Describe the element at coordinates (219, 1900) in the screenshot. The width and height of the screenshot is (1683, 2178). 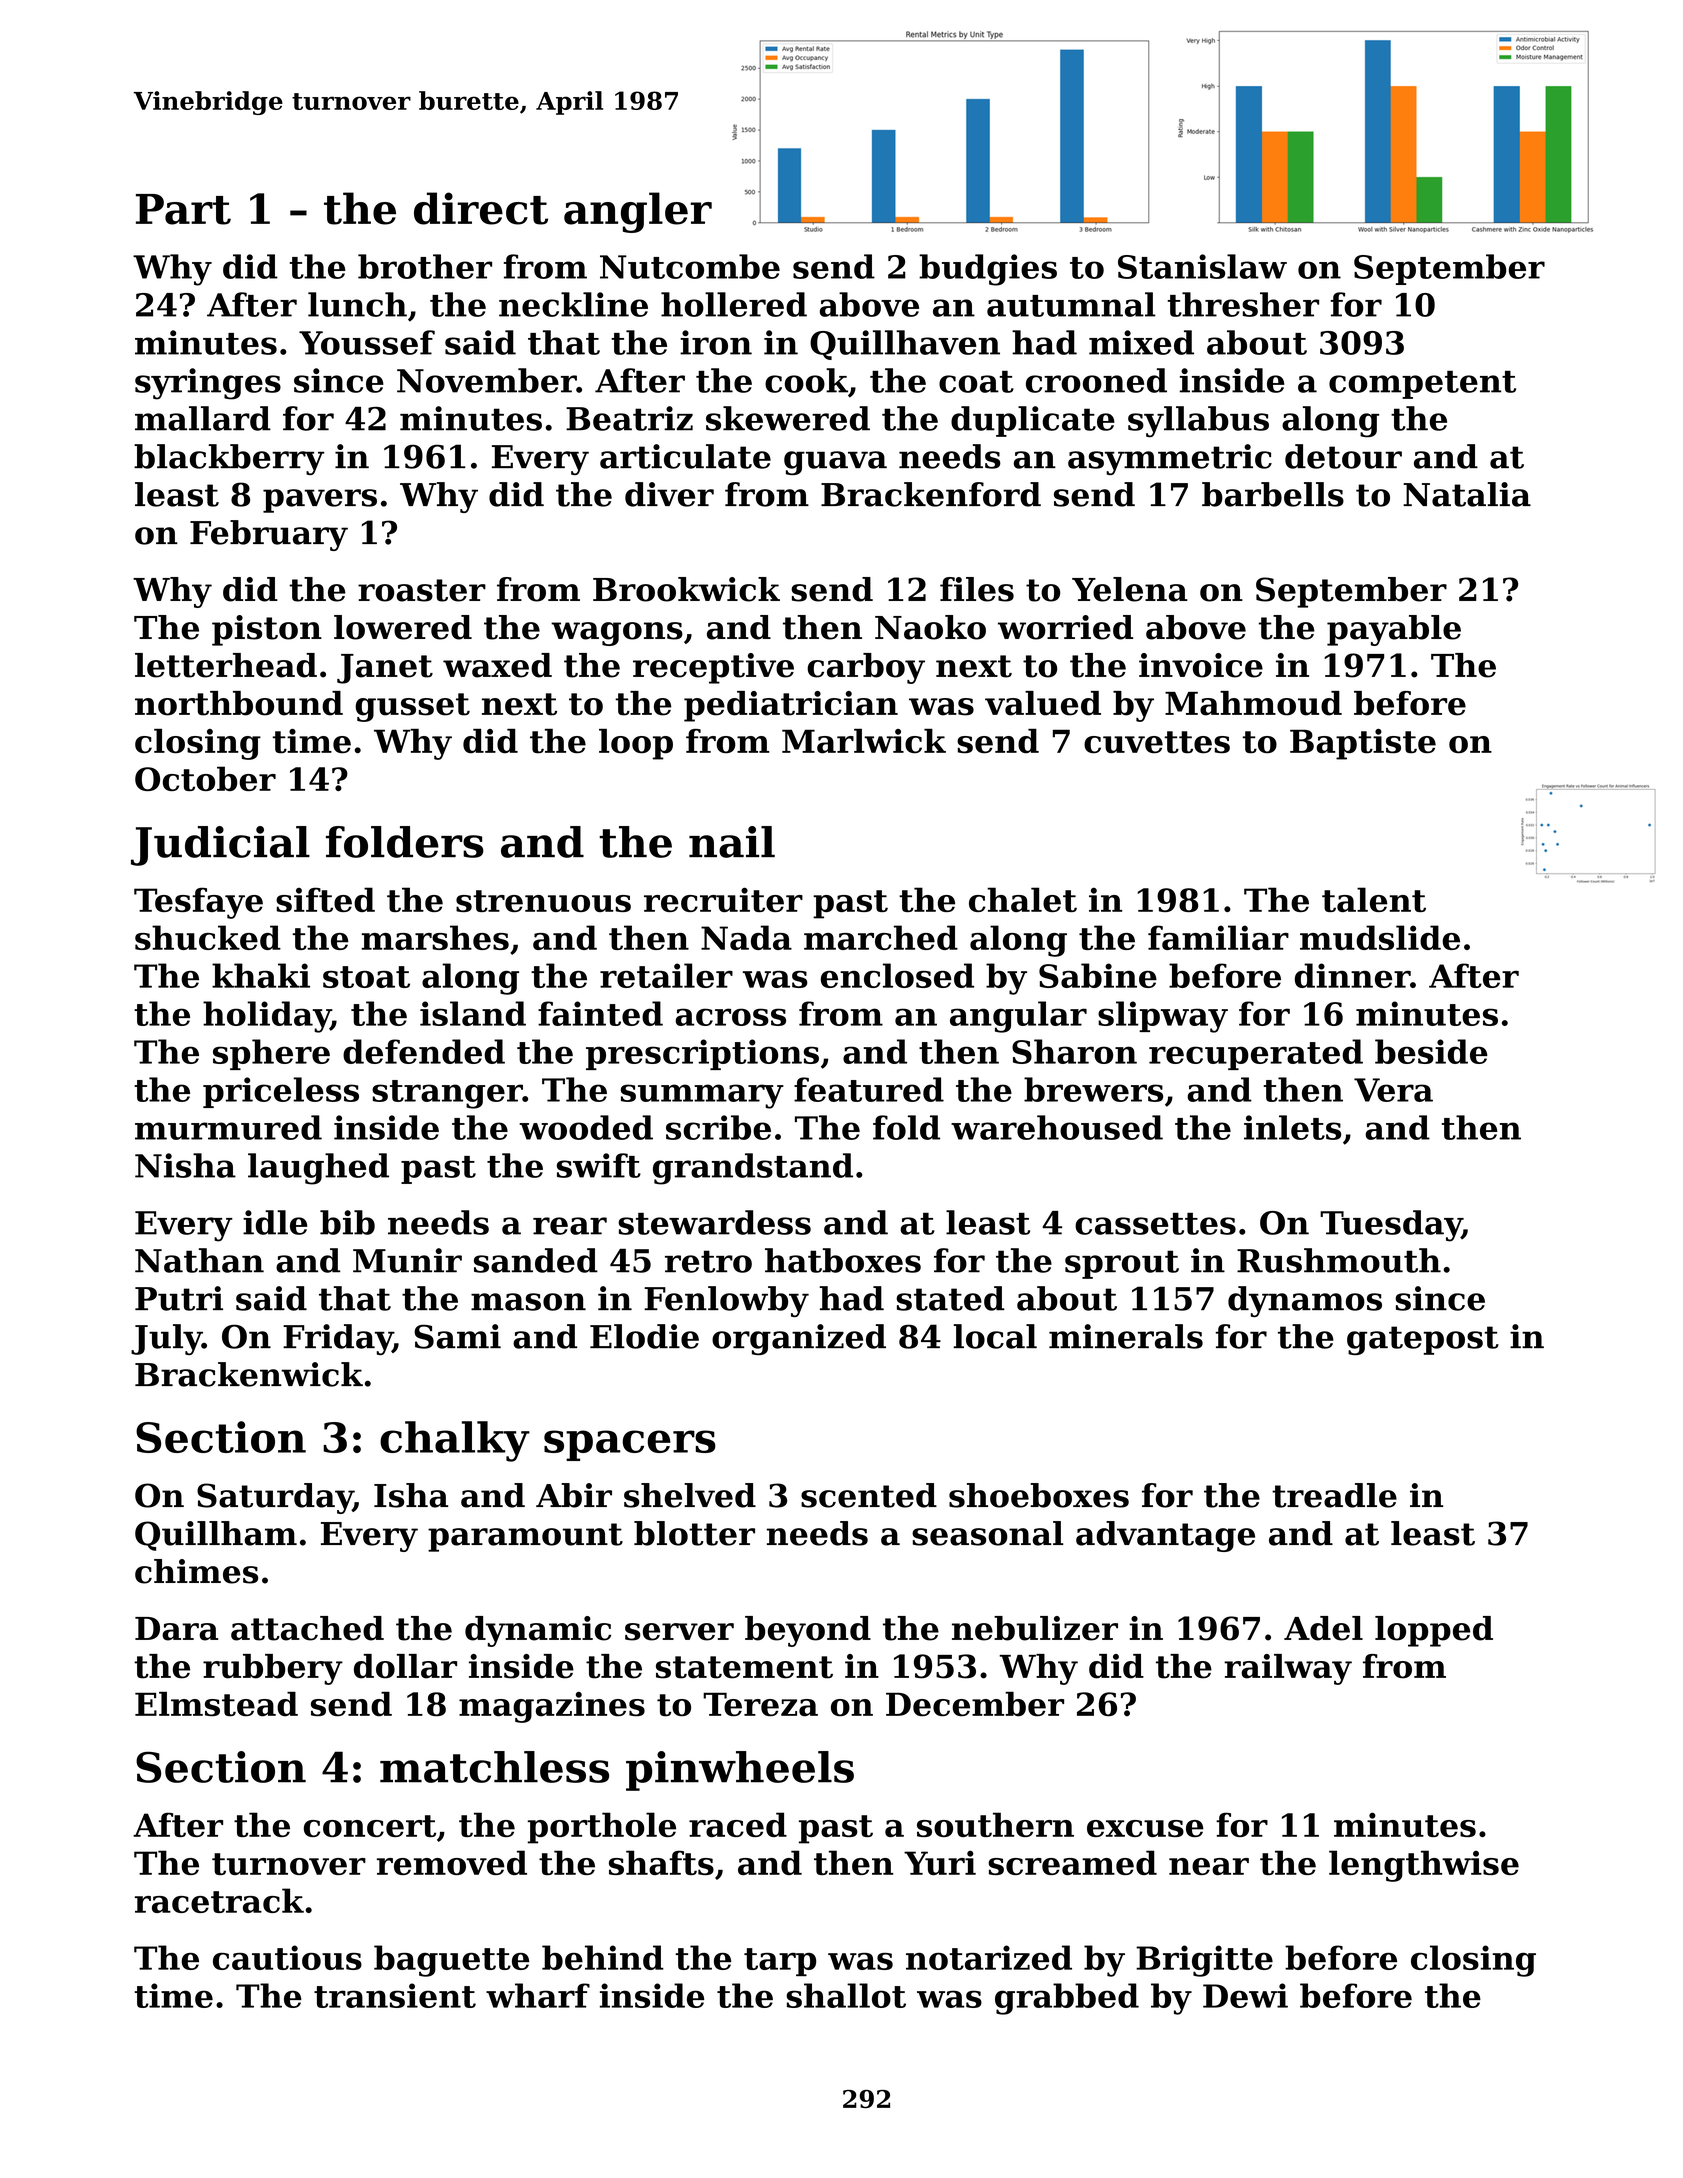
I see `racetrack` at that location.
